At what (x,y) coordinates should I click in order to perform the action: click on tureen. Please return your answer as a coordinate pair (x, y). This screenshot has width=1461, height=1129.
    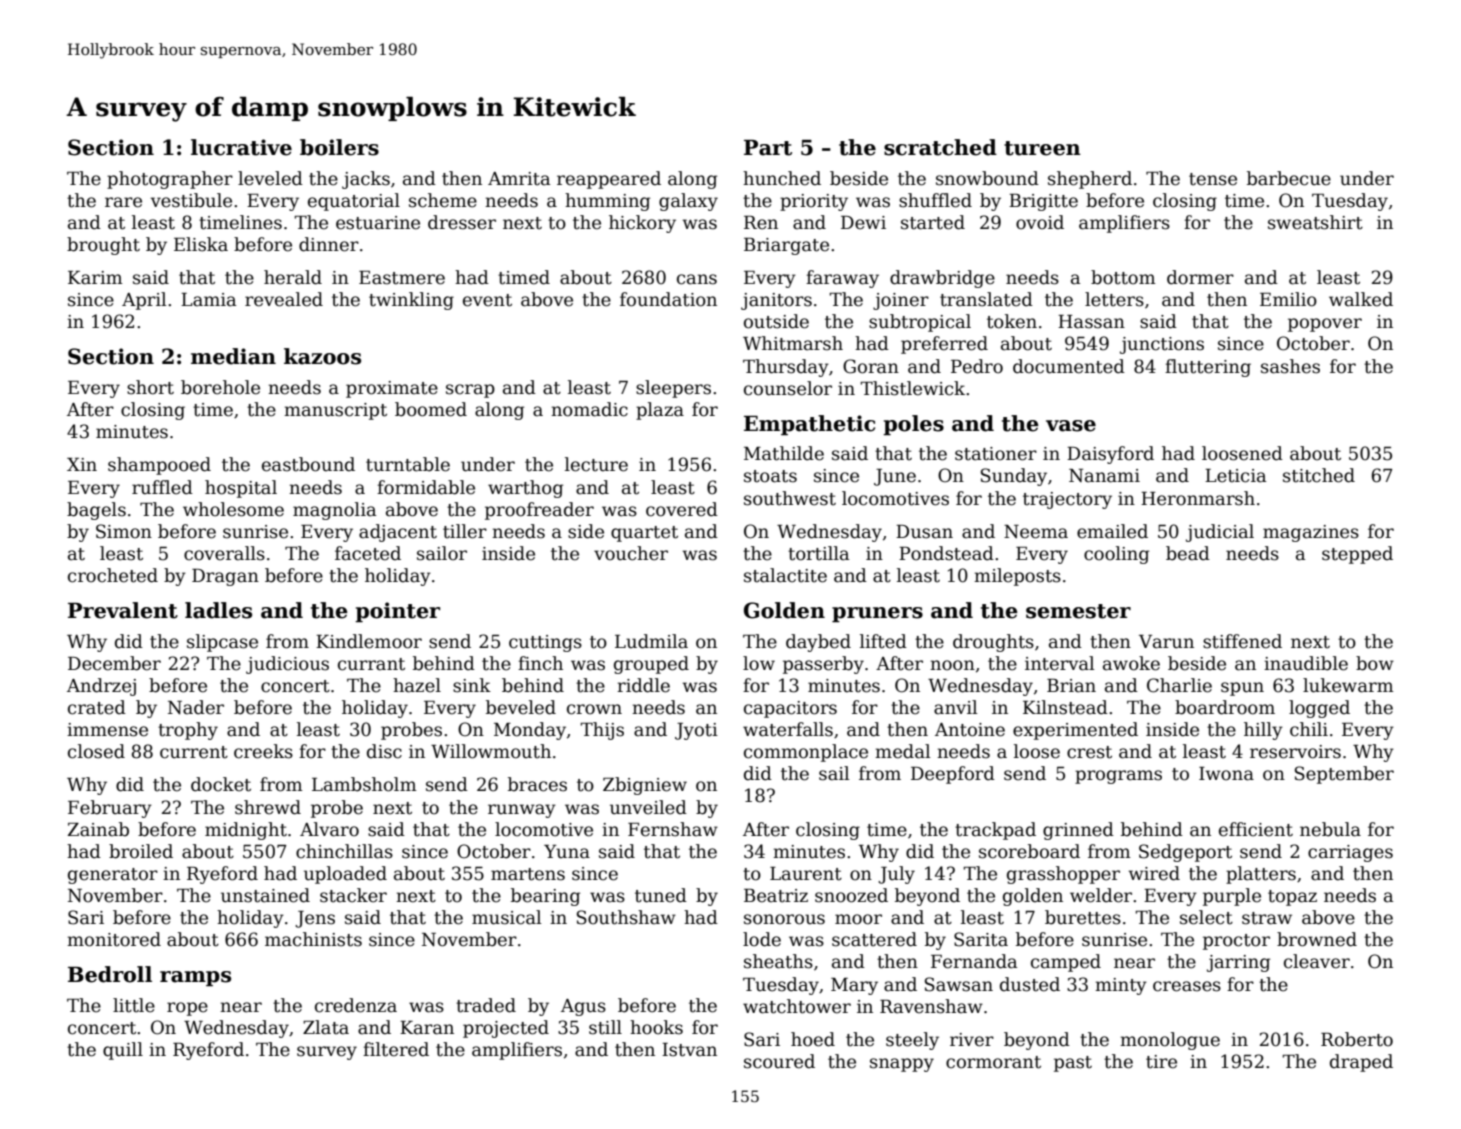
    Looking at the image, I should click on (1042, 148).
